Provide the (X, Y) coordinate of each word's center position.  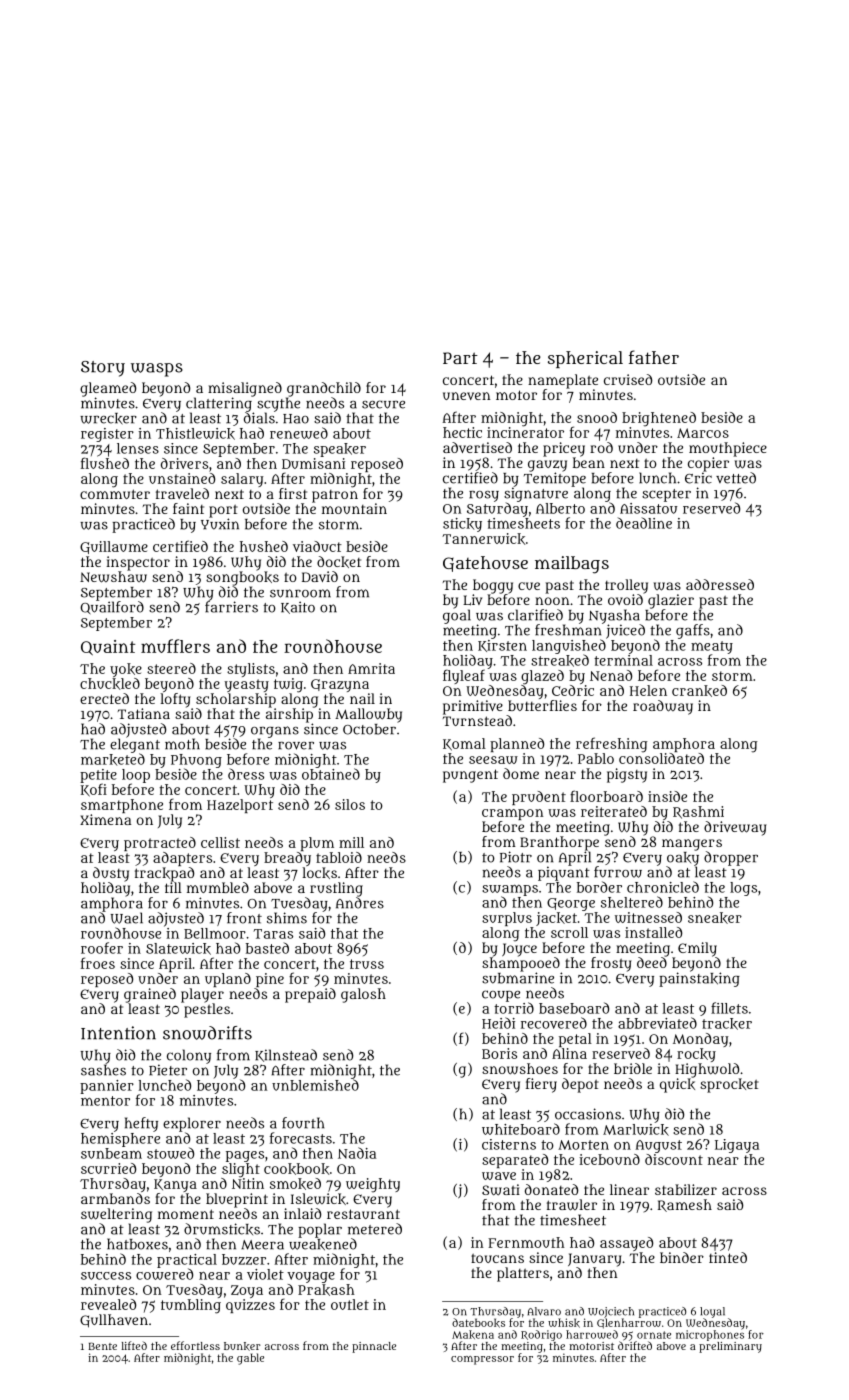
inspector (138, 563)
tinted (728, 1257)
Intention (118, 1033)
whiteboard (521, 1129)
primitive (473, 707)
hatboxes (137, 1244)
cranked (699, 691)
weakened (323, 1244)
